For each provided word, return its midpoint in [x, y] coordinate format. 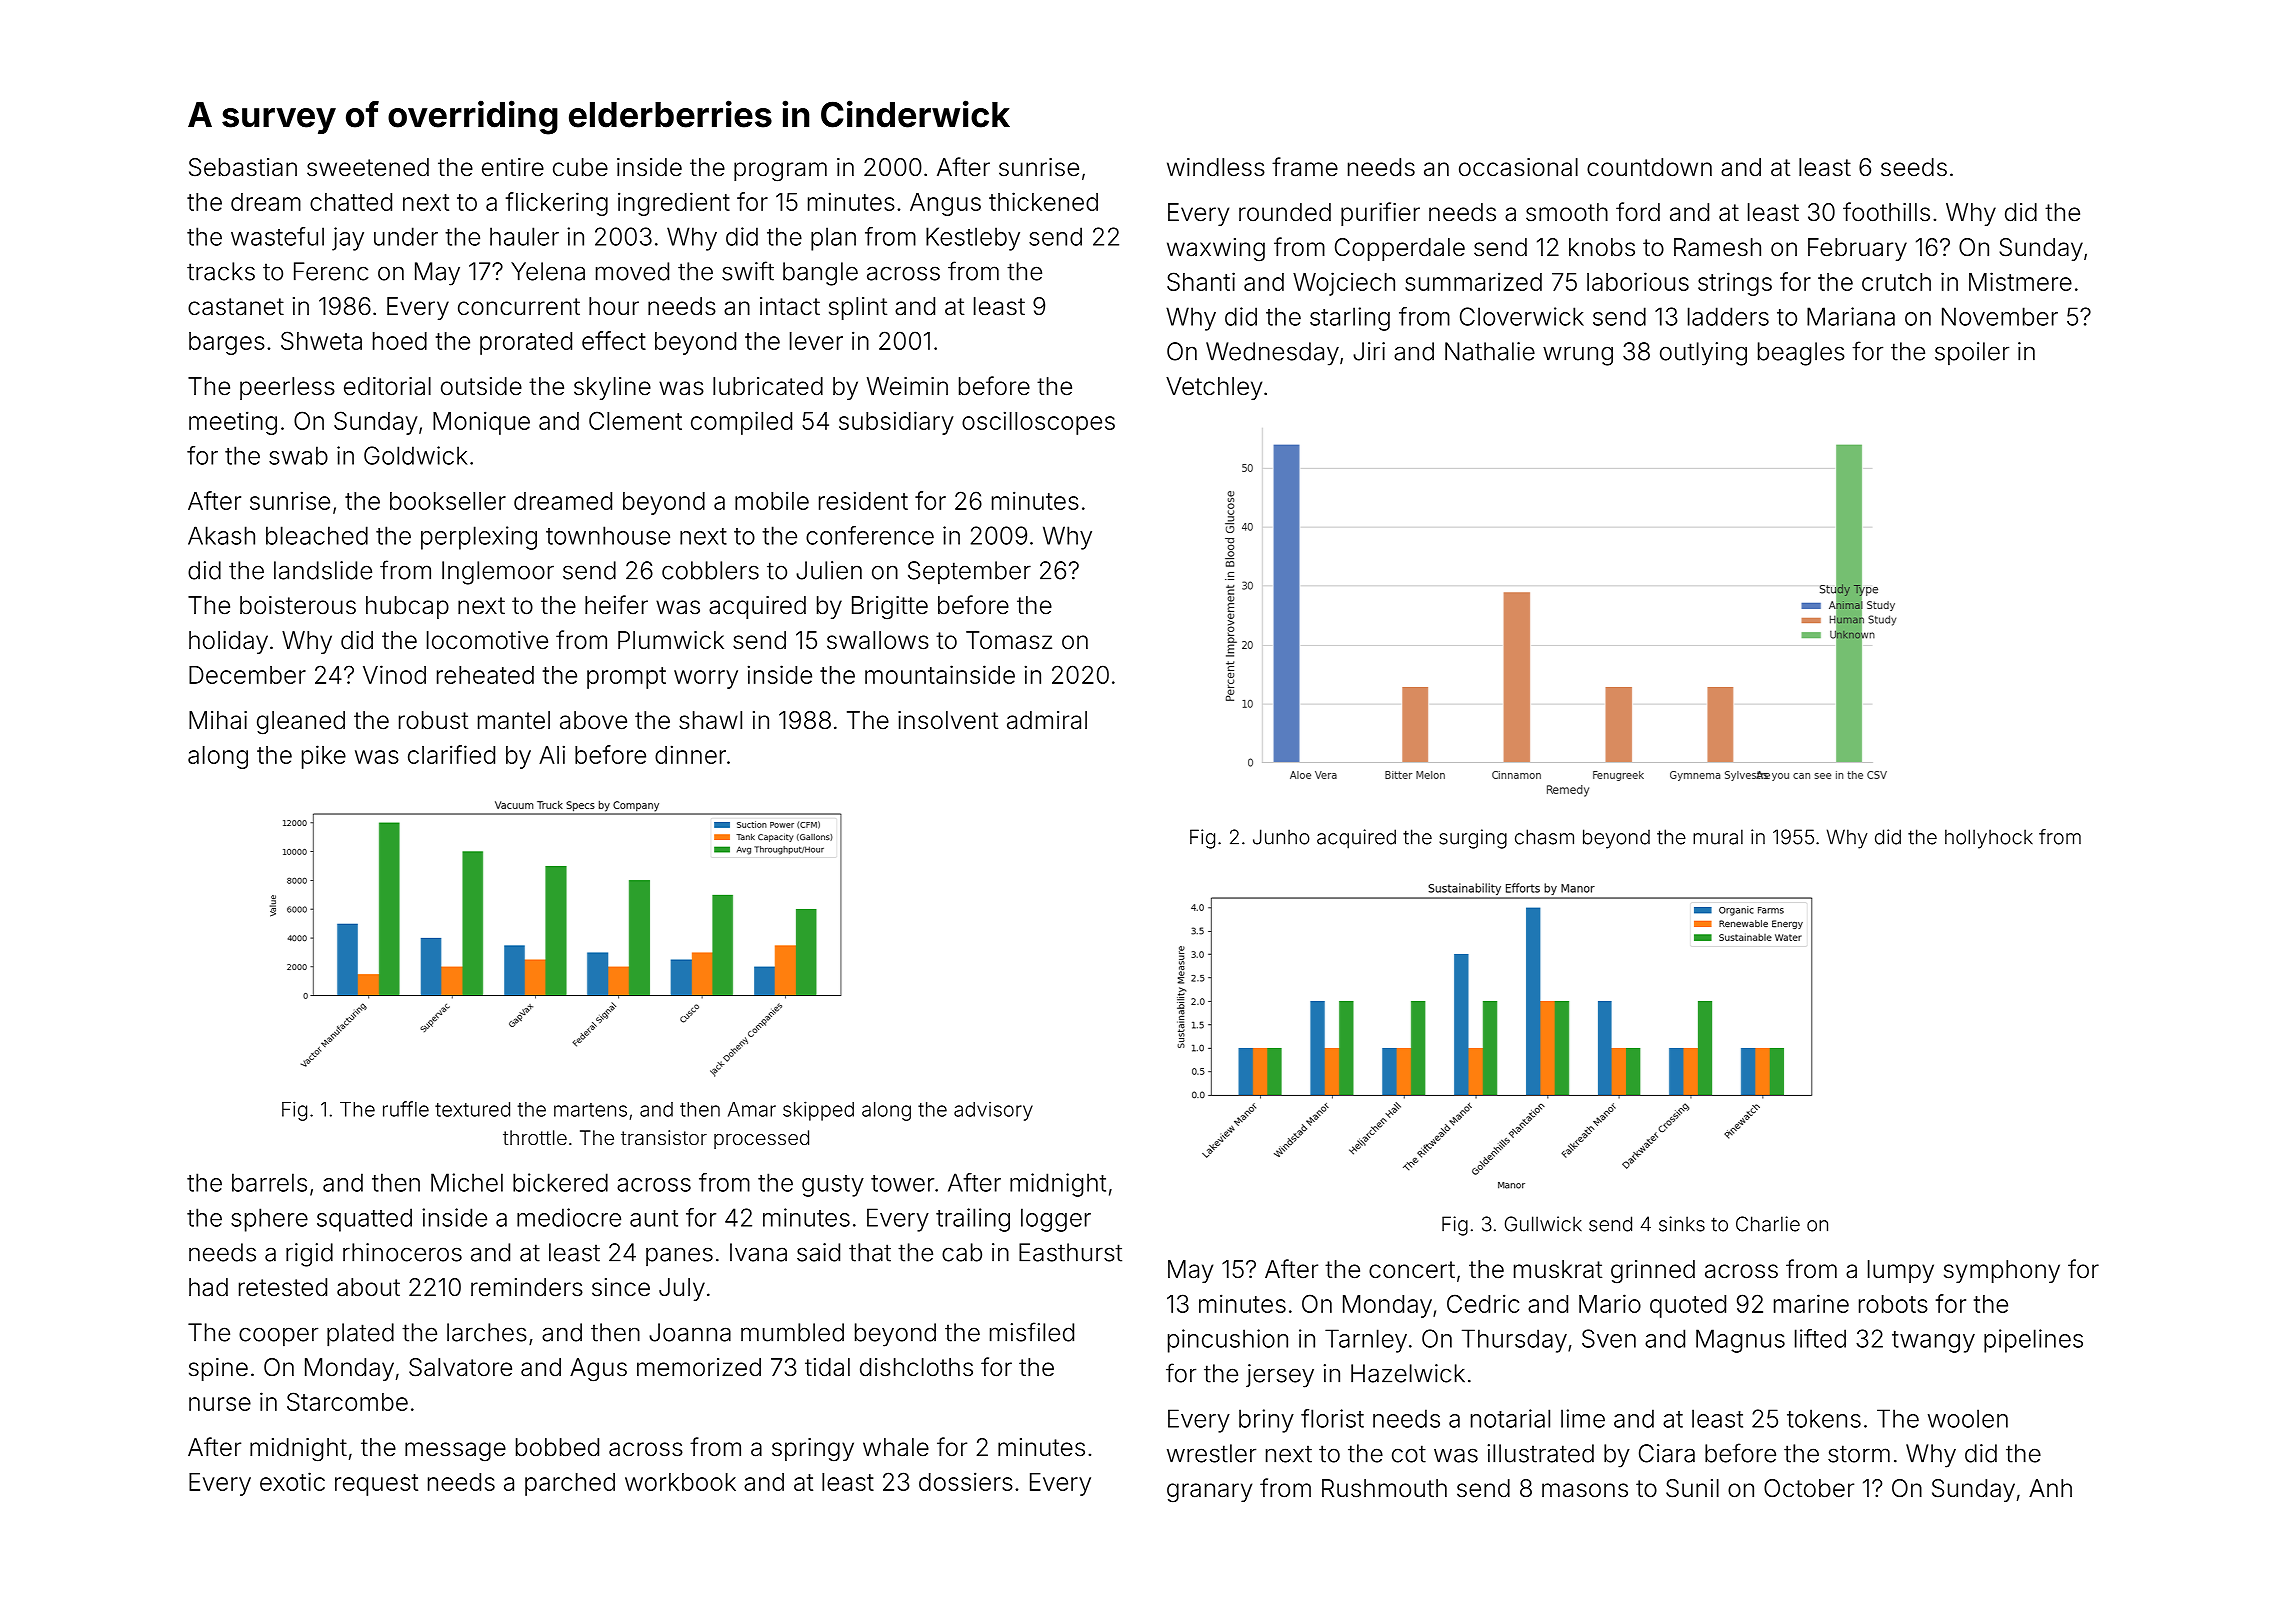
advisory [993, 1111]
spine [218, 1369]
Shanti [1201, 281]
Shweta [321, 340]
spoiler [1972, 353]
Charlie [1768, 1224]
